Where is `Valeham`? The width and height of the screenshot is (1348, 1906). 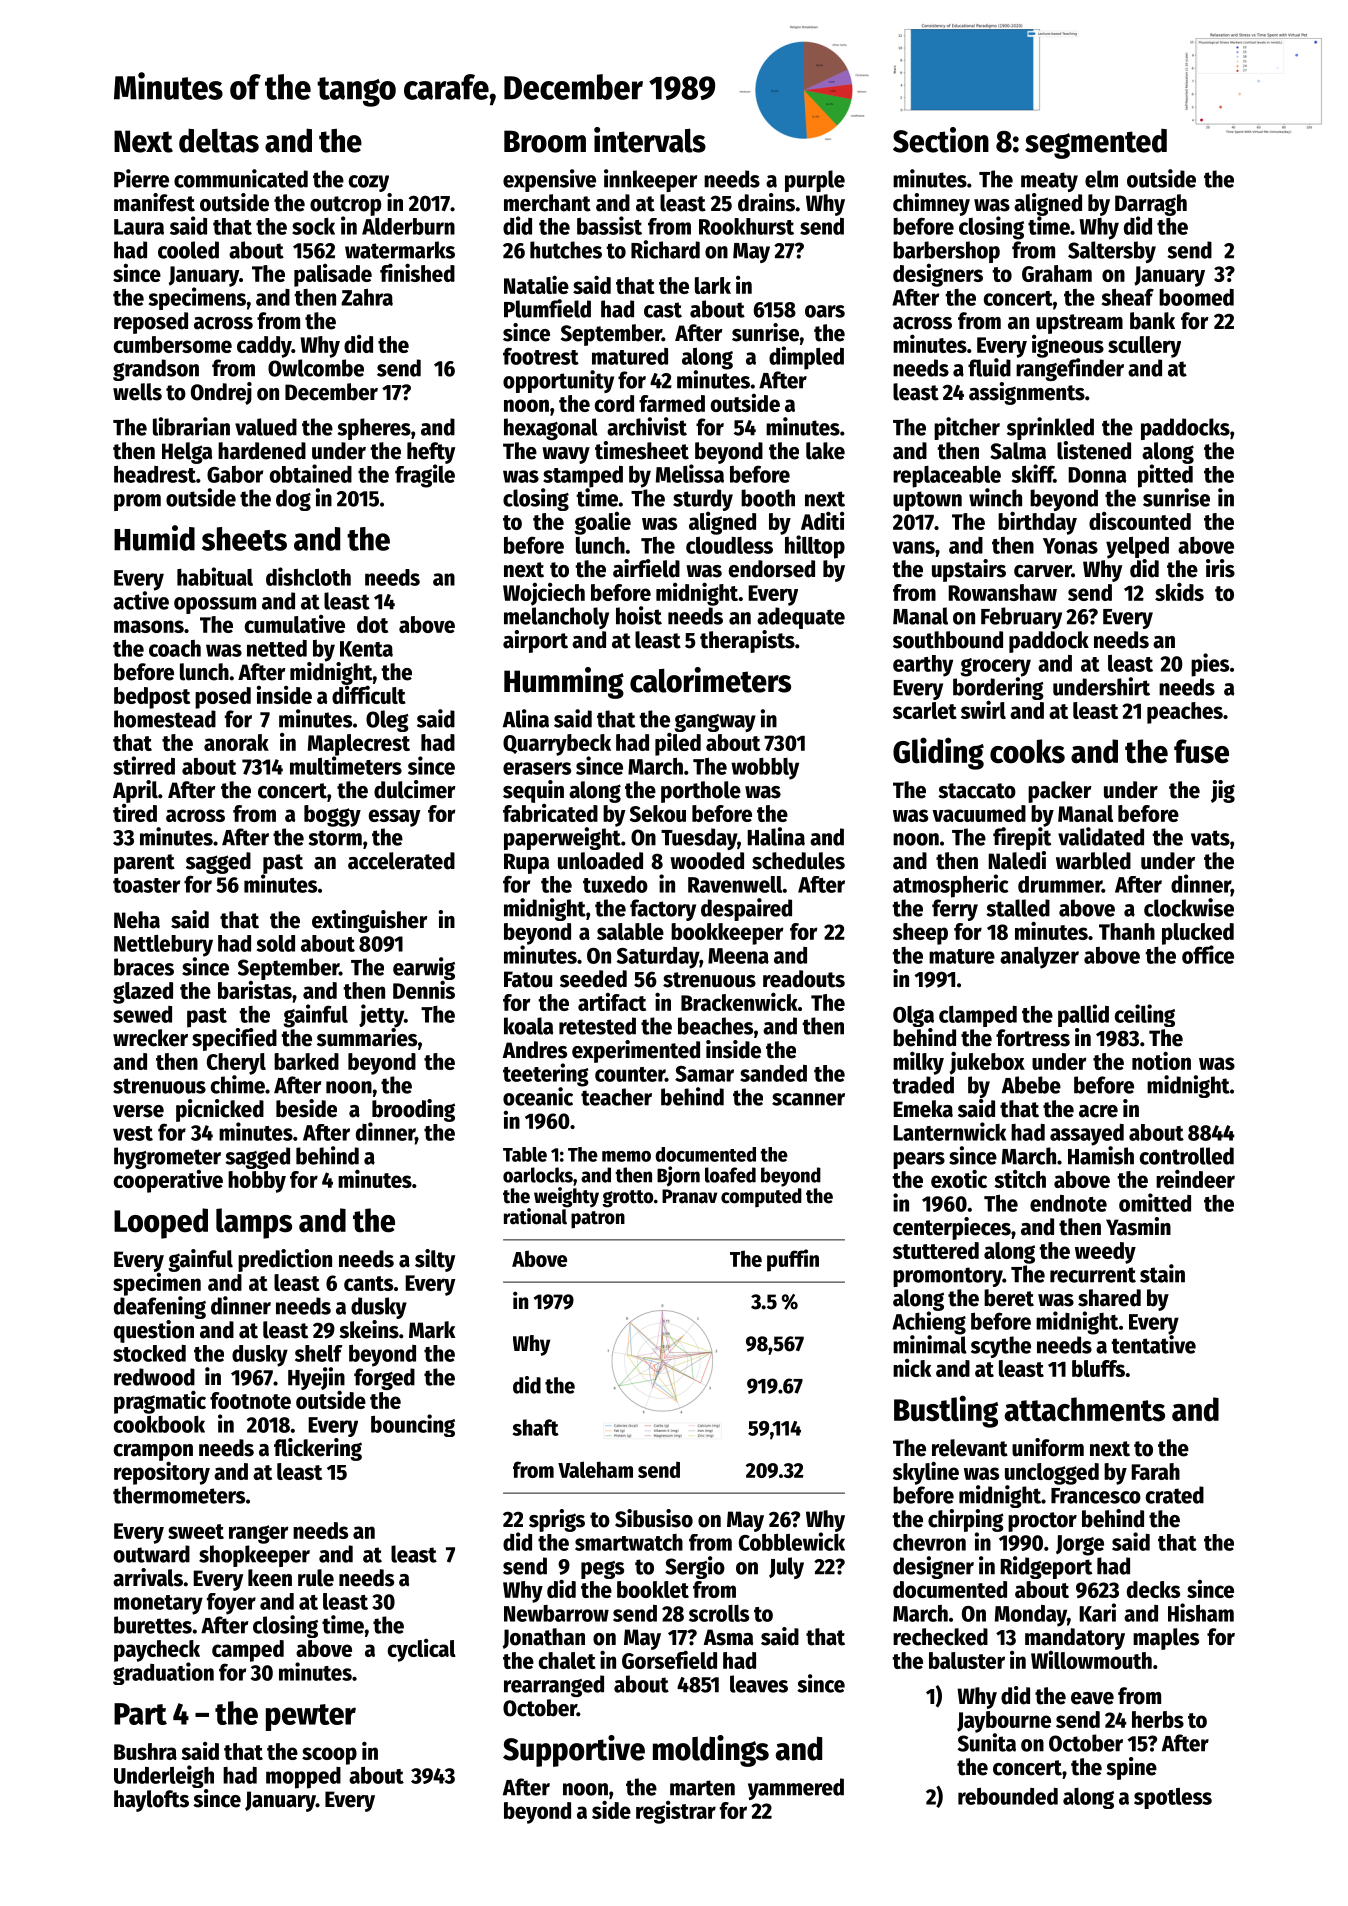
Valeham is located at coordinates (595, 1469).
